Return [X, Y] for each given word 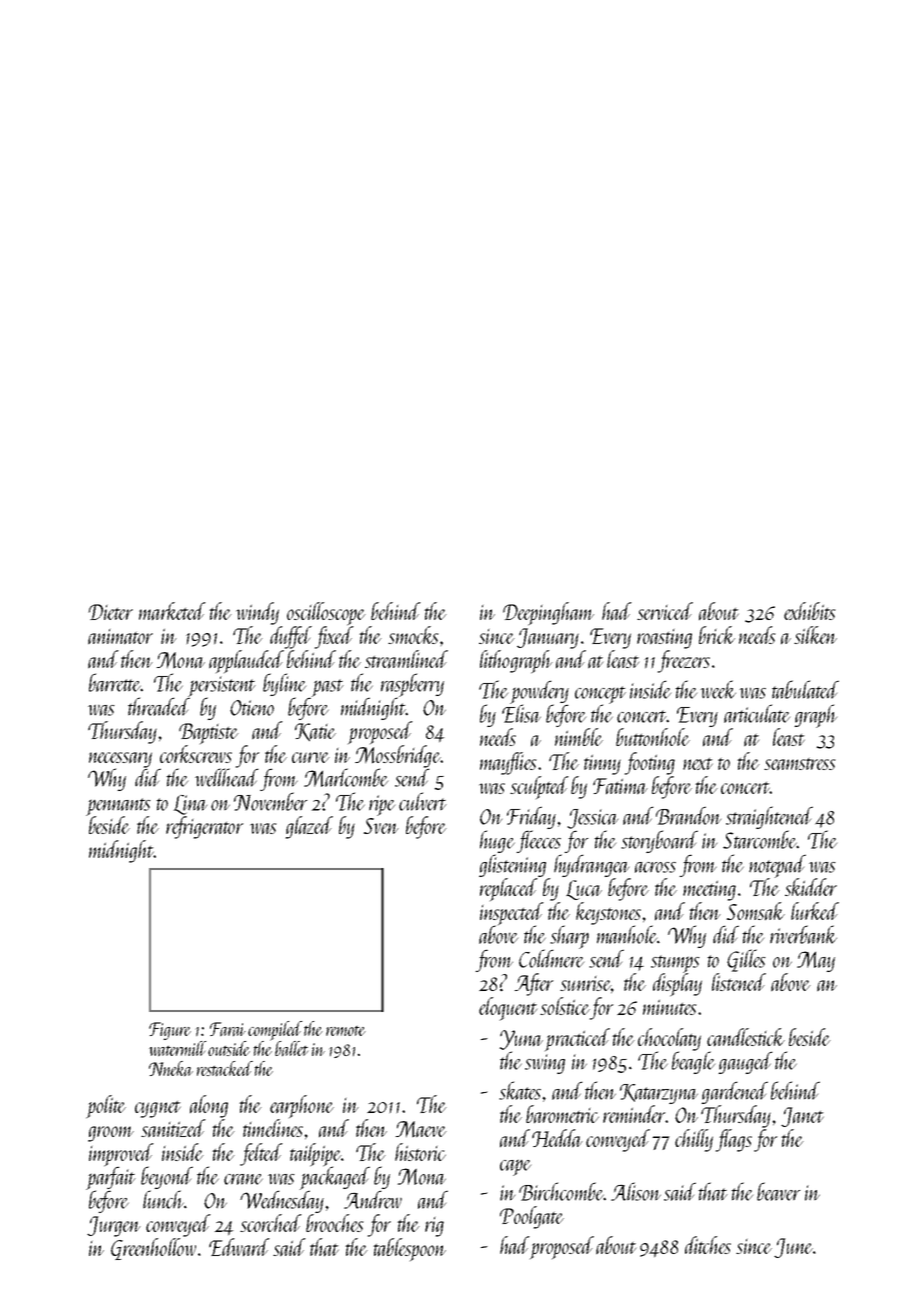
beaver [778, 1191]
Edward [239, 1247]
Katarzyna [659, 1094]
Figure [170, 1031]
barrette [114, 682]
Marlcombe [346, 777]
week [718, 689]
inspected [512, 914]
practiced [577, 1039]
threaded [159, 706]
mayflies [508, 763]
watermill [177, 1048]
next [698, 764]
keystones [608, 913]
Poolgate [532, 1217]
